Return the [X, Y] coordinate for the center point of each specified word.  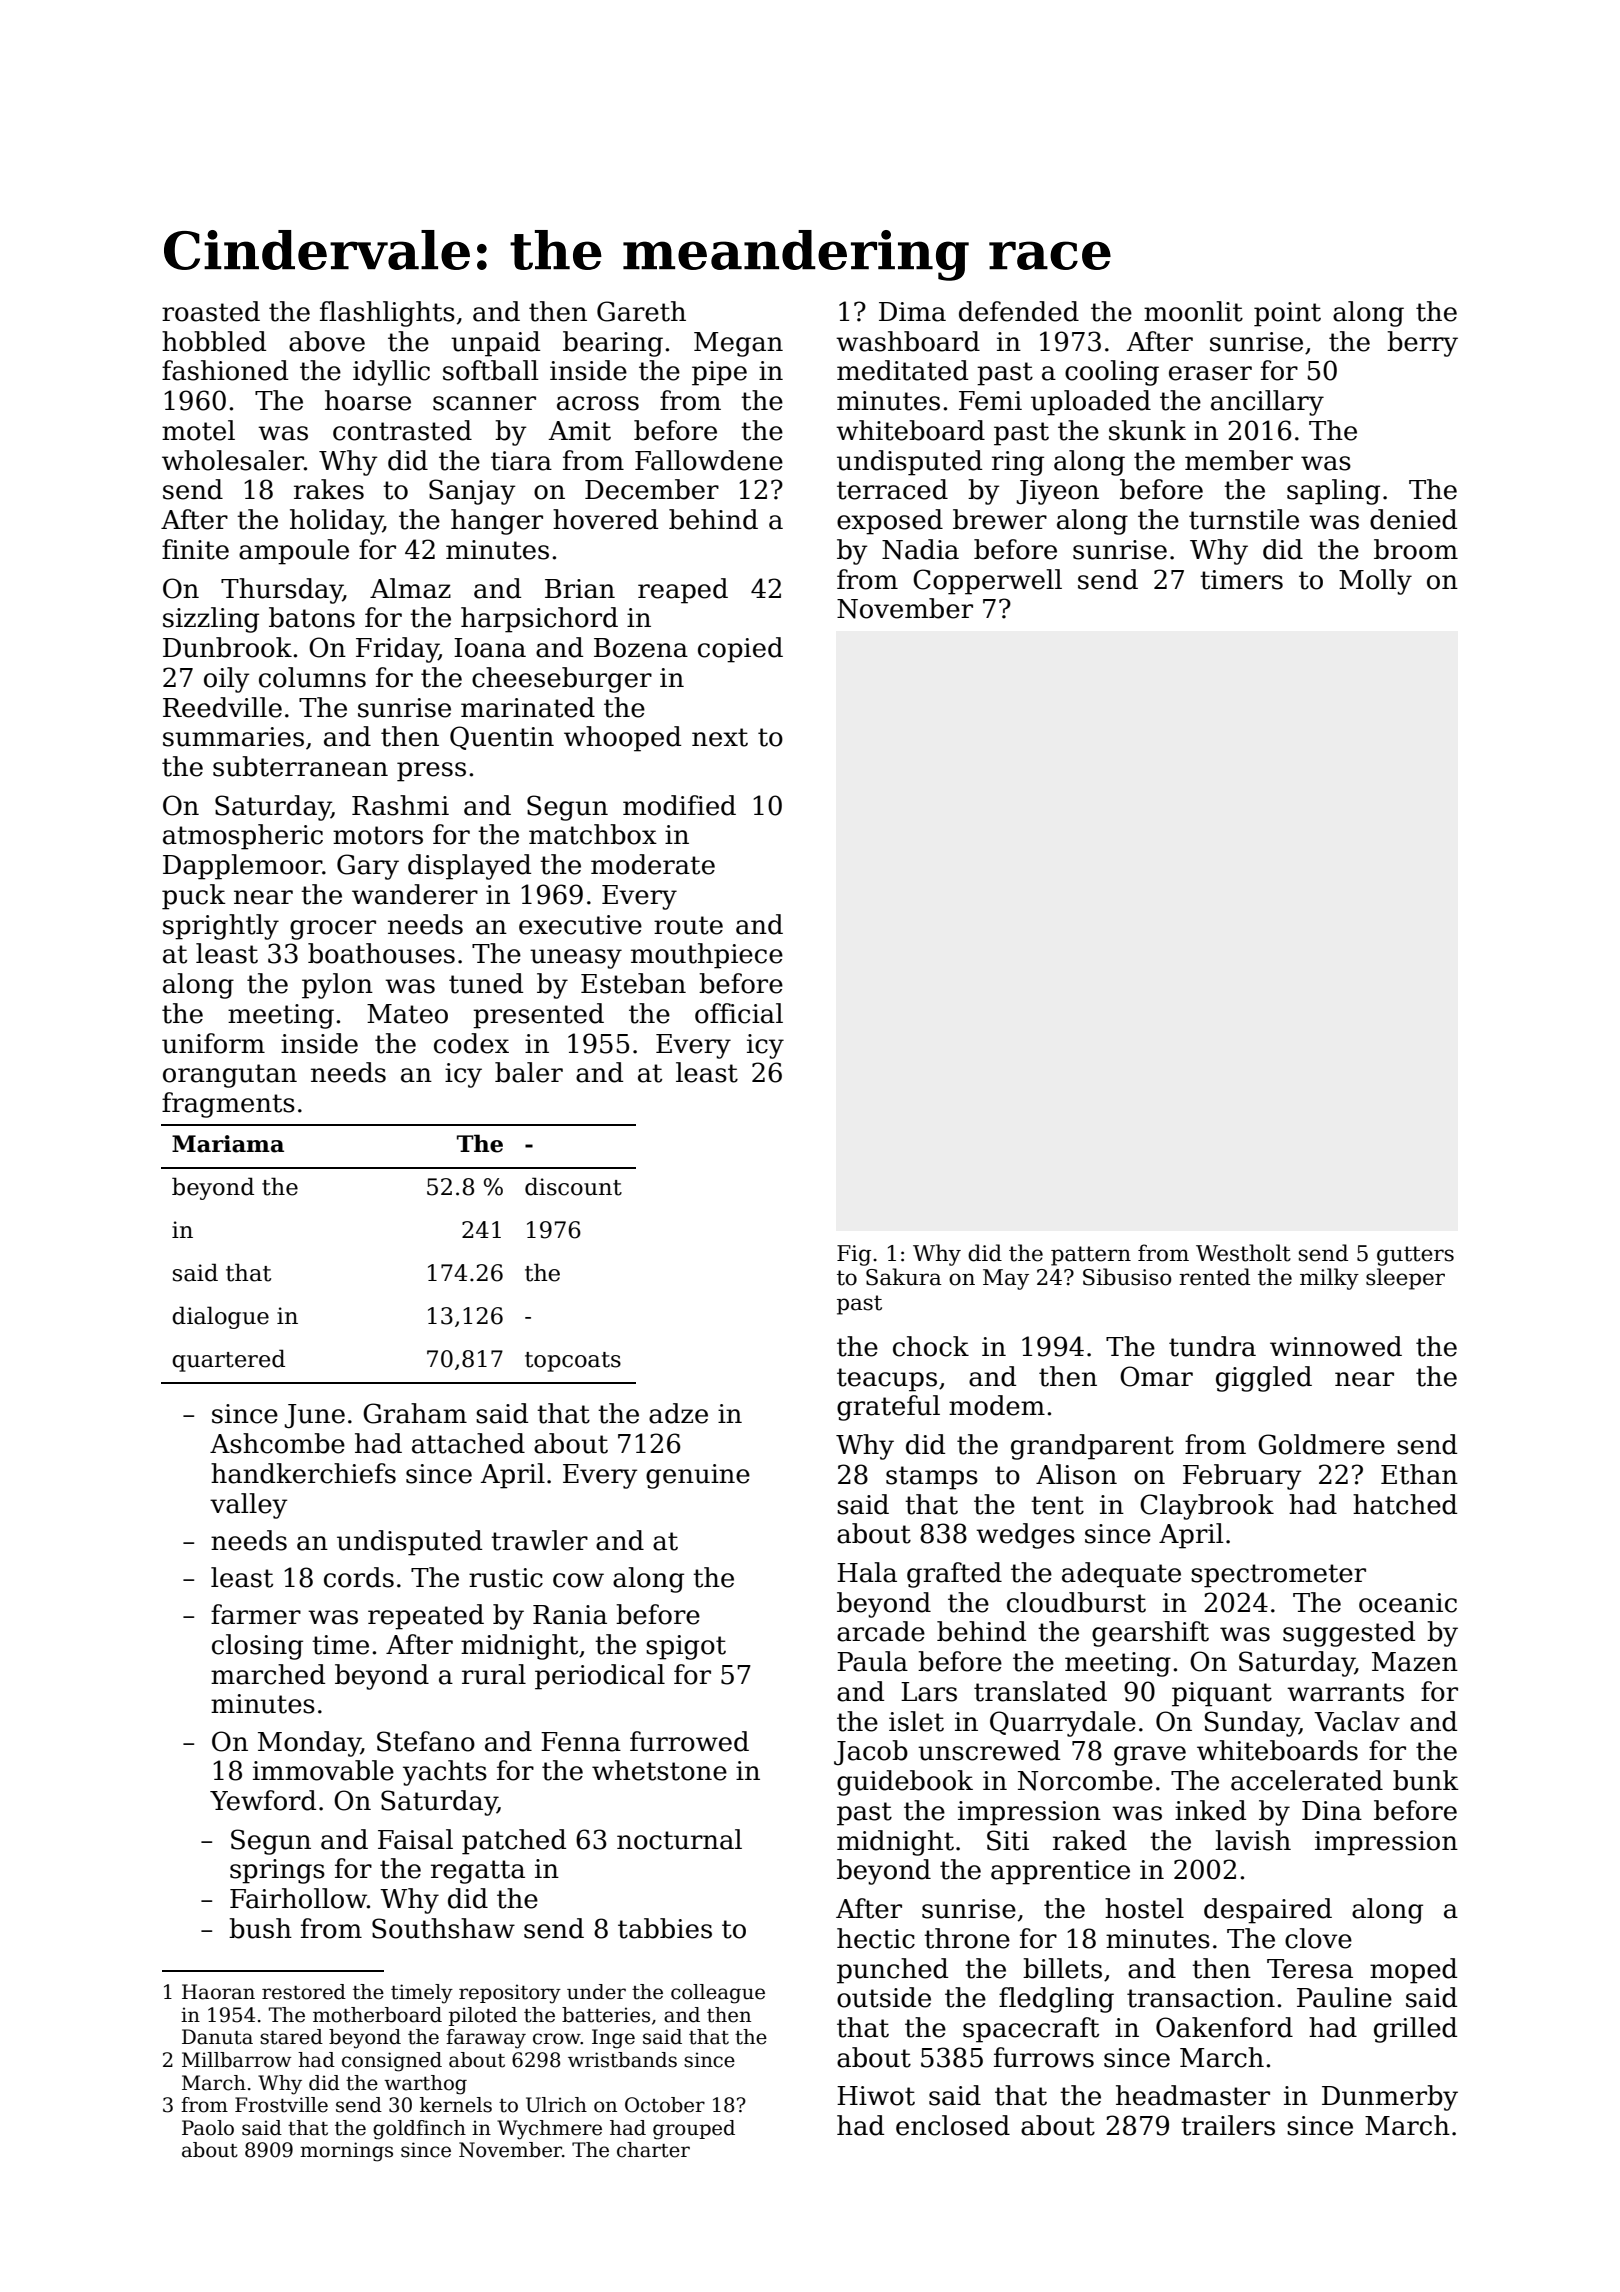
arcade [881, 1631]
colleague [718, 1994]
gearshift [1150, 1634]
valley [249, 1506]
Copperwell [987, 582]
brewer [1000, 519]
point [1287, 314]
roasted [211, 311]
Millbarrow [236, 2060]
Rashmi [400, 805]
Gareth [641, 311]
